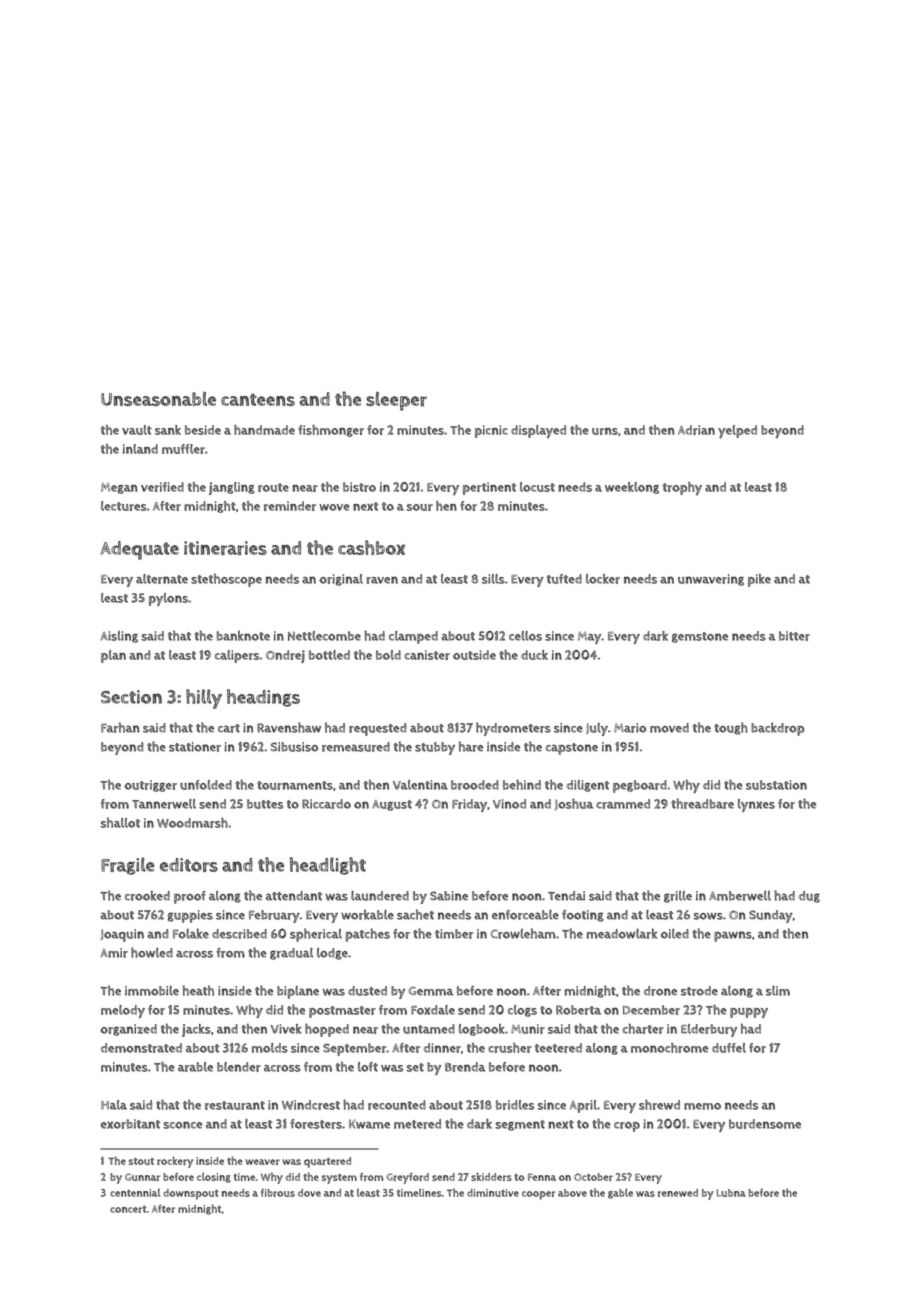  I want to click on outrigger, so click(150, 786).
